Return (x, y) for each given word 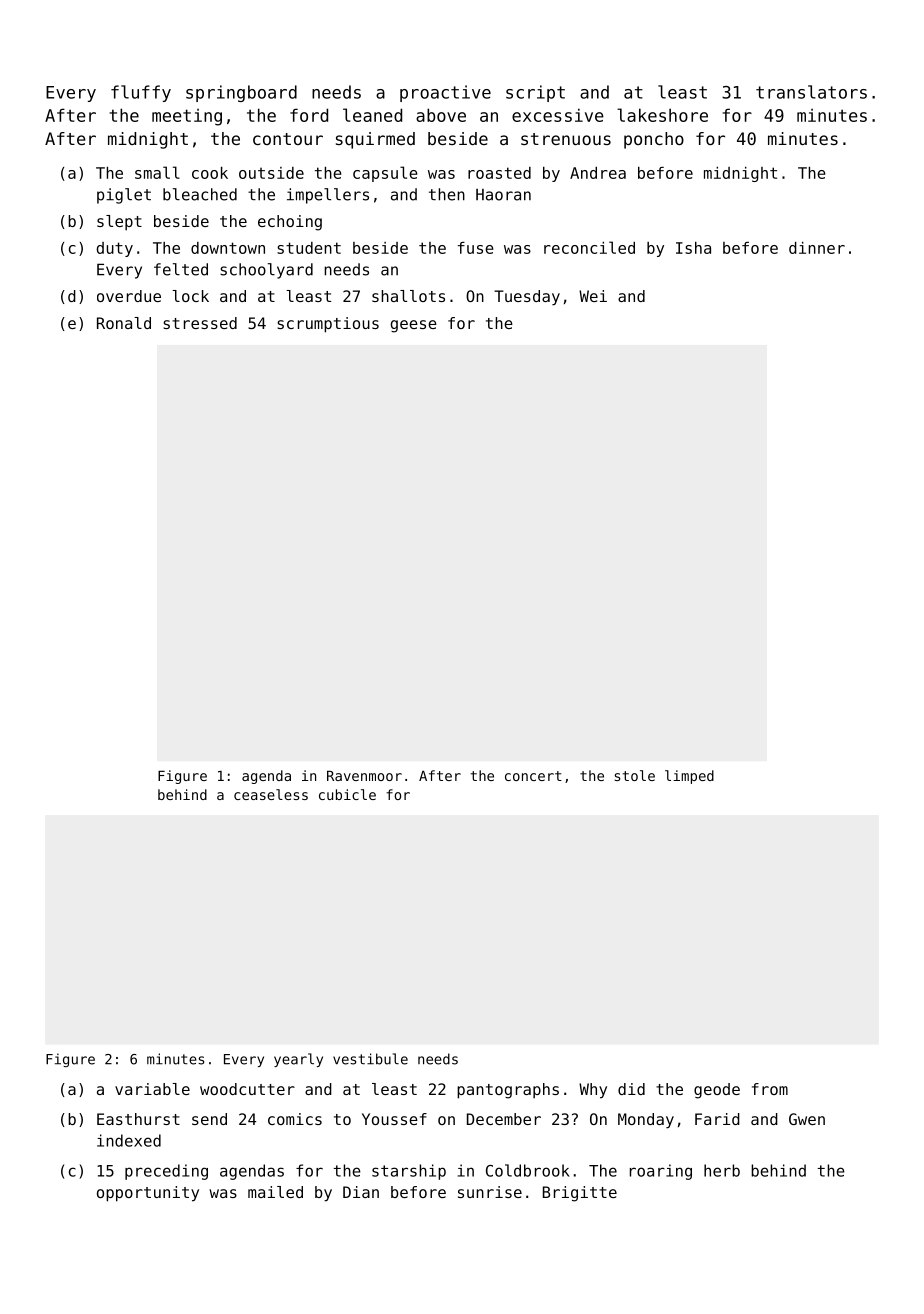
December (504, 1119)
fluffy (141, 93)
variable (152, 1089)
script (535, 93)
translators (811, 92)
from (770, 1089)
